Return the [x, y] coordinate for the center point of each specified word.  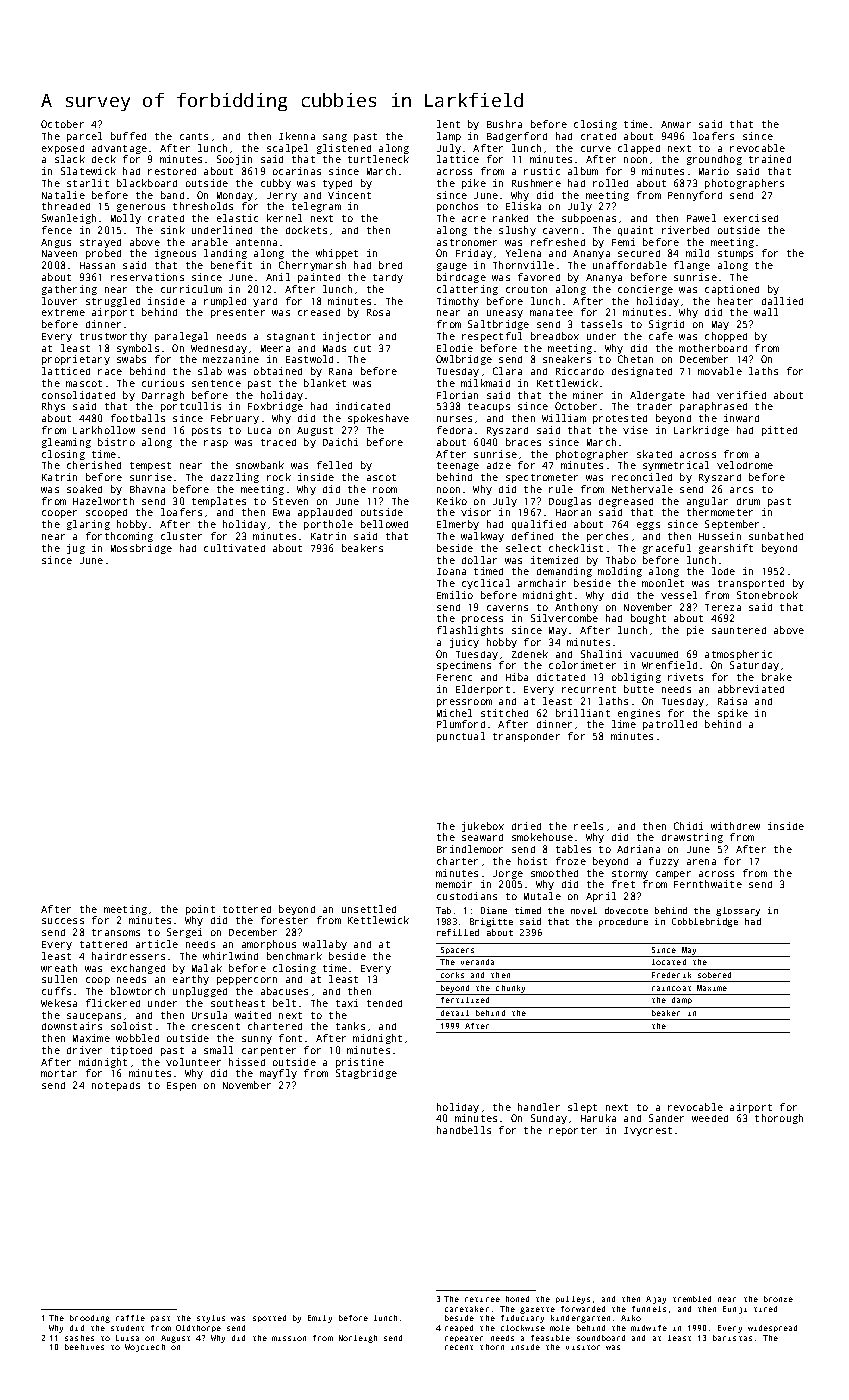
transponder [526, 737]
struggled [113, 302]
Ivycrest [648, 1131]
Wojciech [145, 1348]
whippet [337, 254]
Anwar [676, 124]
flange [692, 266]
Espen [181, 1086]
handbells [464, 1130]
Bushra [504, 124]
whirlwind [230, 956]
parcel [84, 137]
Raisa [732, 701]
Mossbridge [141, 549]
